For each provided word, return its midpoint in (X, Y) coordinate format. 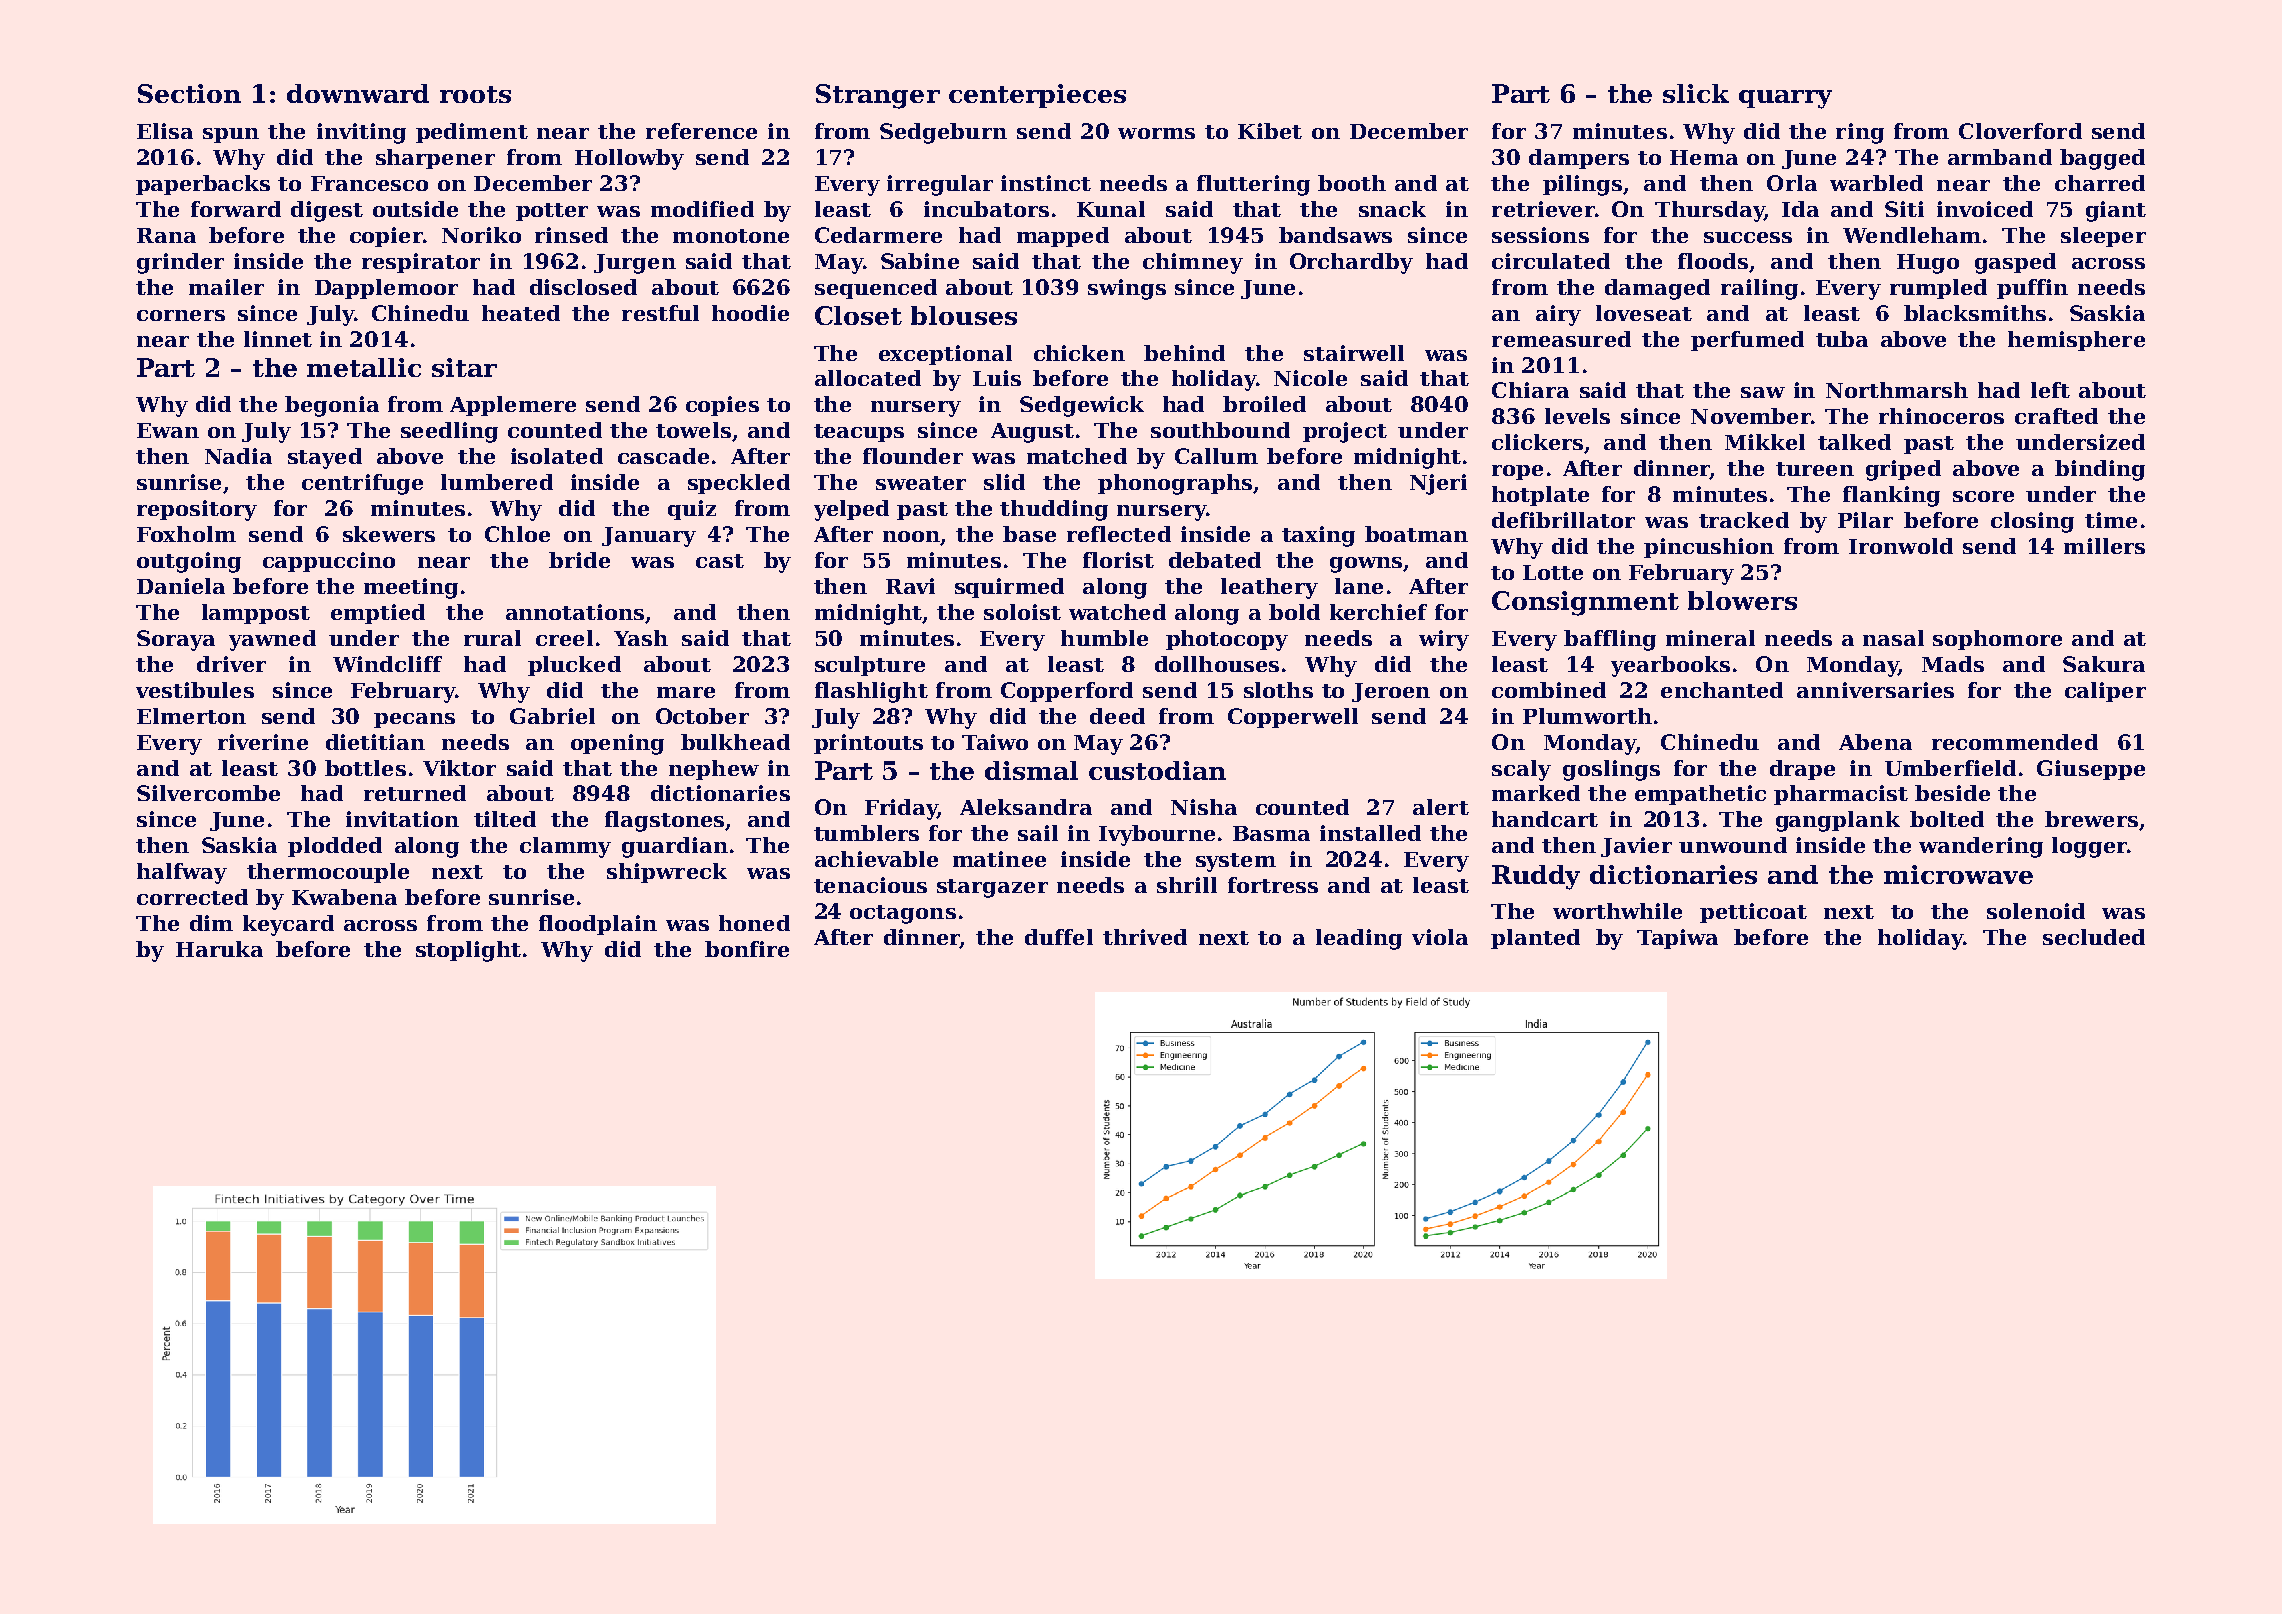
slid (1004, 482)
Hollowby (629, 159)
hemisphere (2076, 341)
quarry (1785, 99)
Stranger (878, 96)
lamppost (256, 614)
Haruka (219, 949)
